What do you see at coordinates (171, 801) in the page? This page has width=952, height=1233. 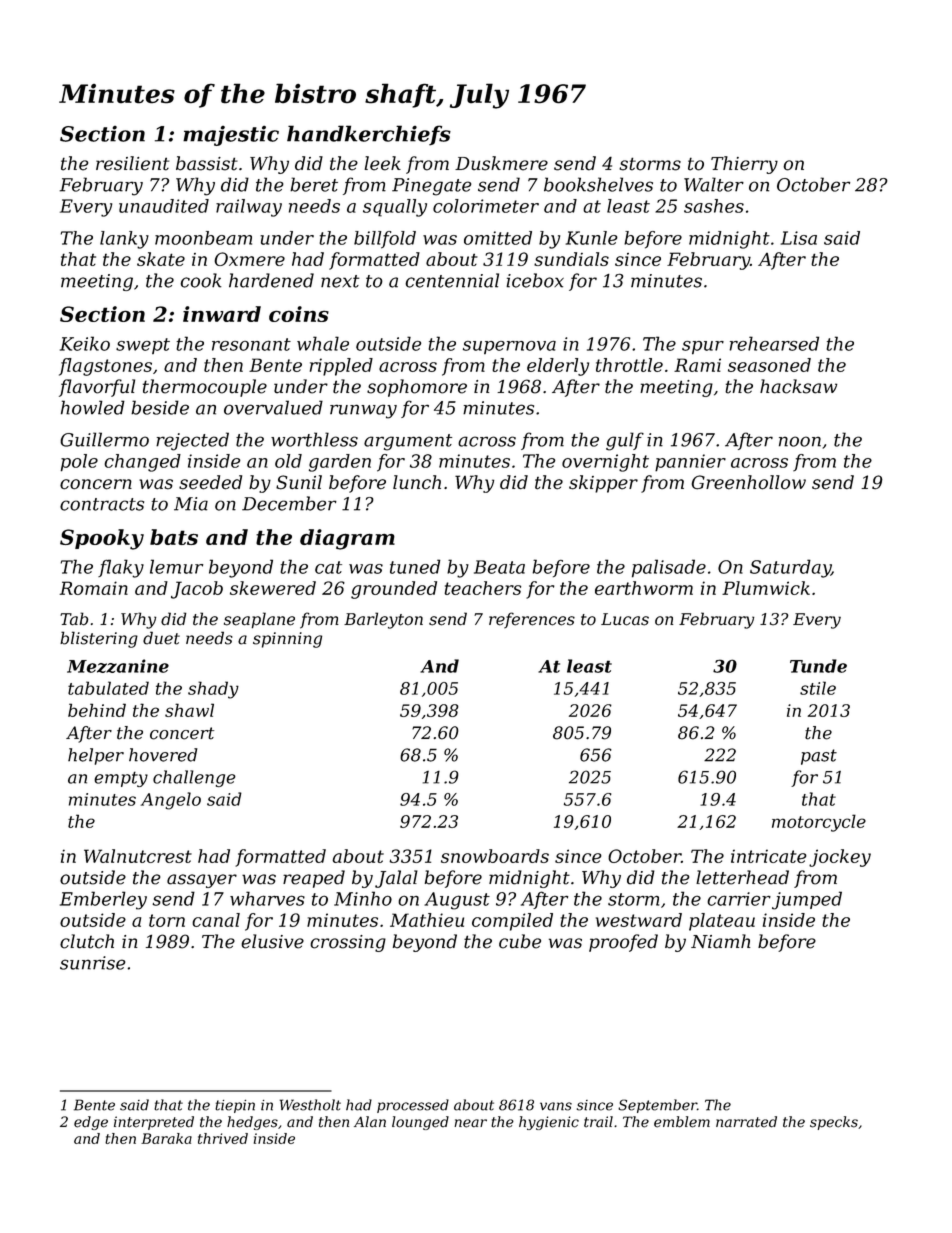 I see `Angelo` at bounding box center [171, 801].
